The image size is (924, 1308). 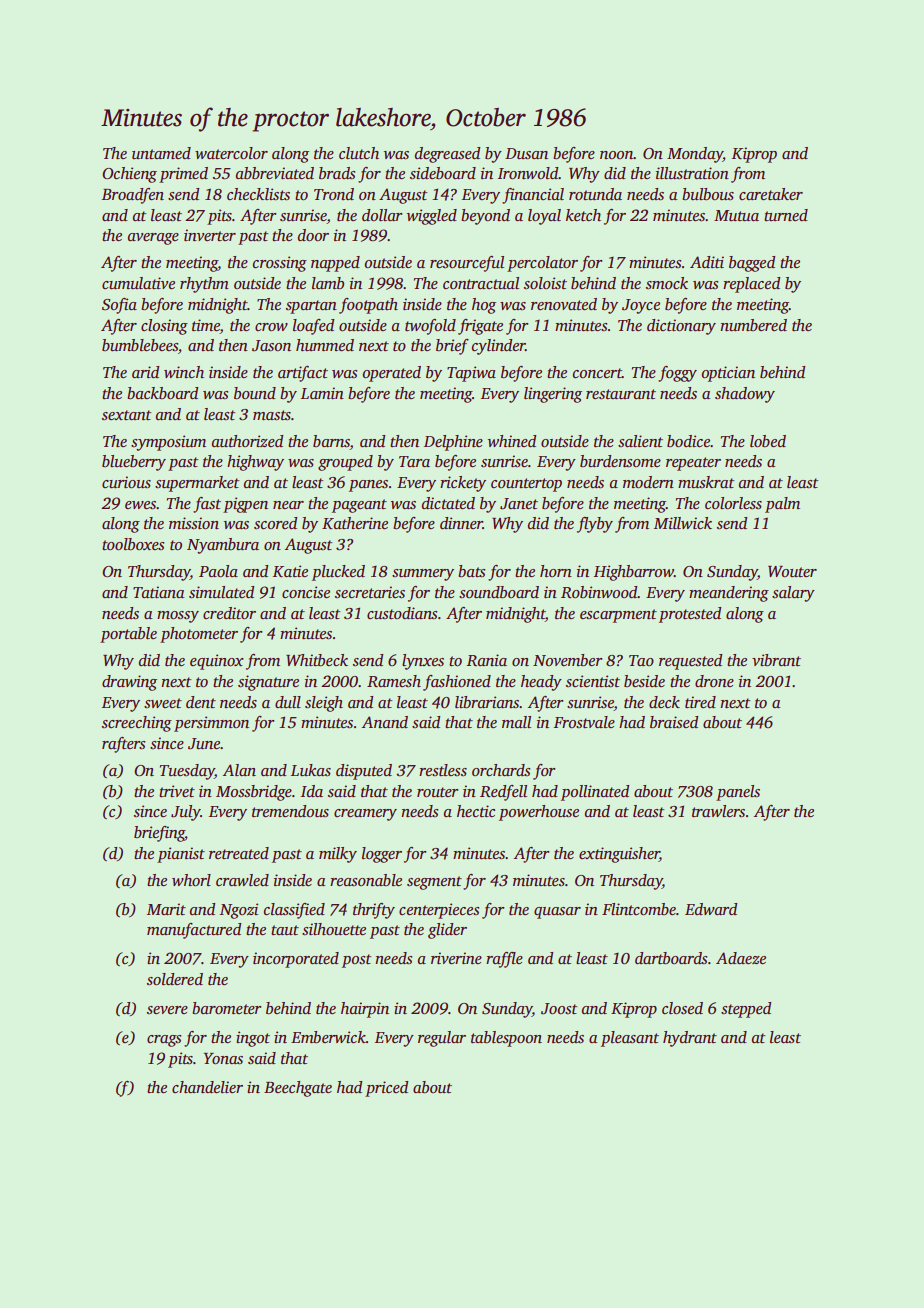 I want to click on stepped, so click(x=746, y=1010).
